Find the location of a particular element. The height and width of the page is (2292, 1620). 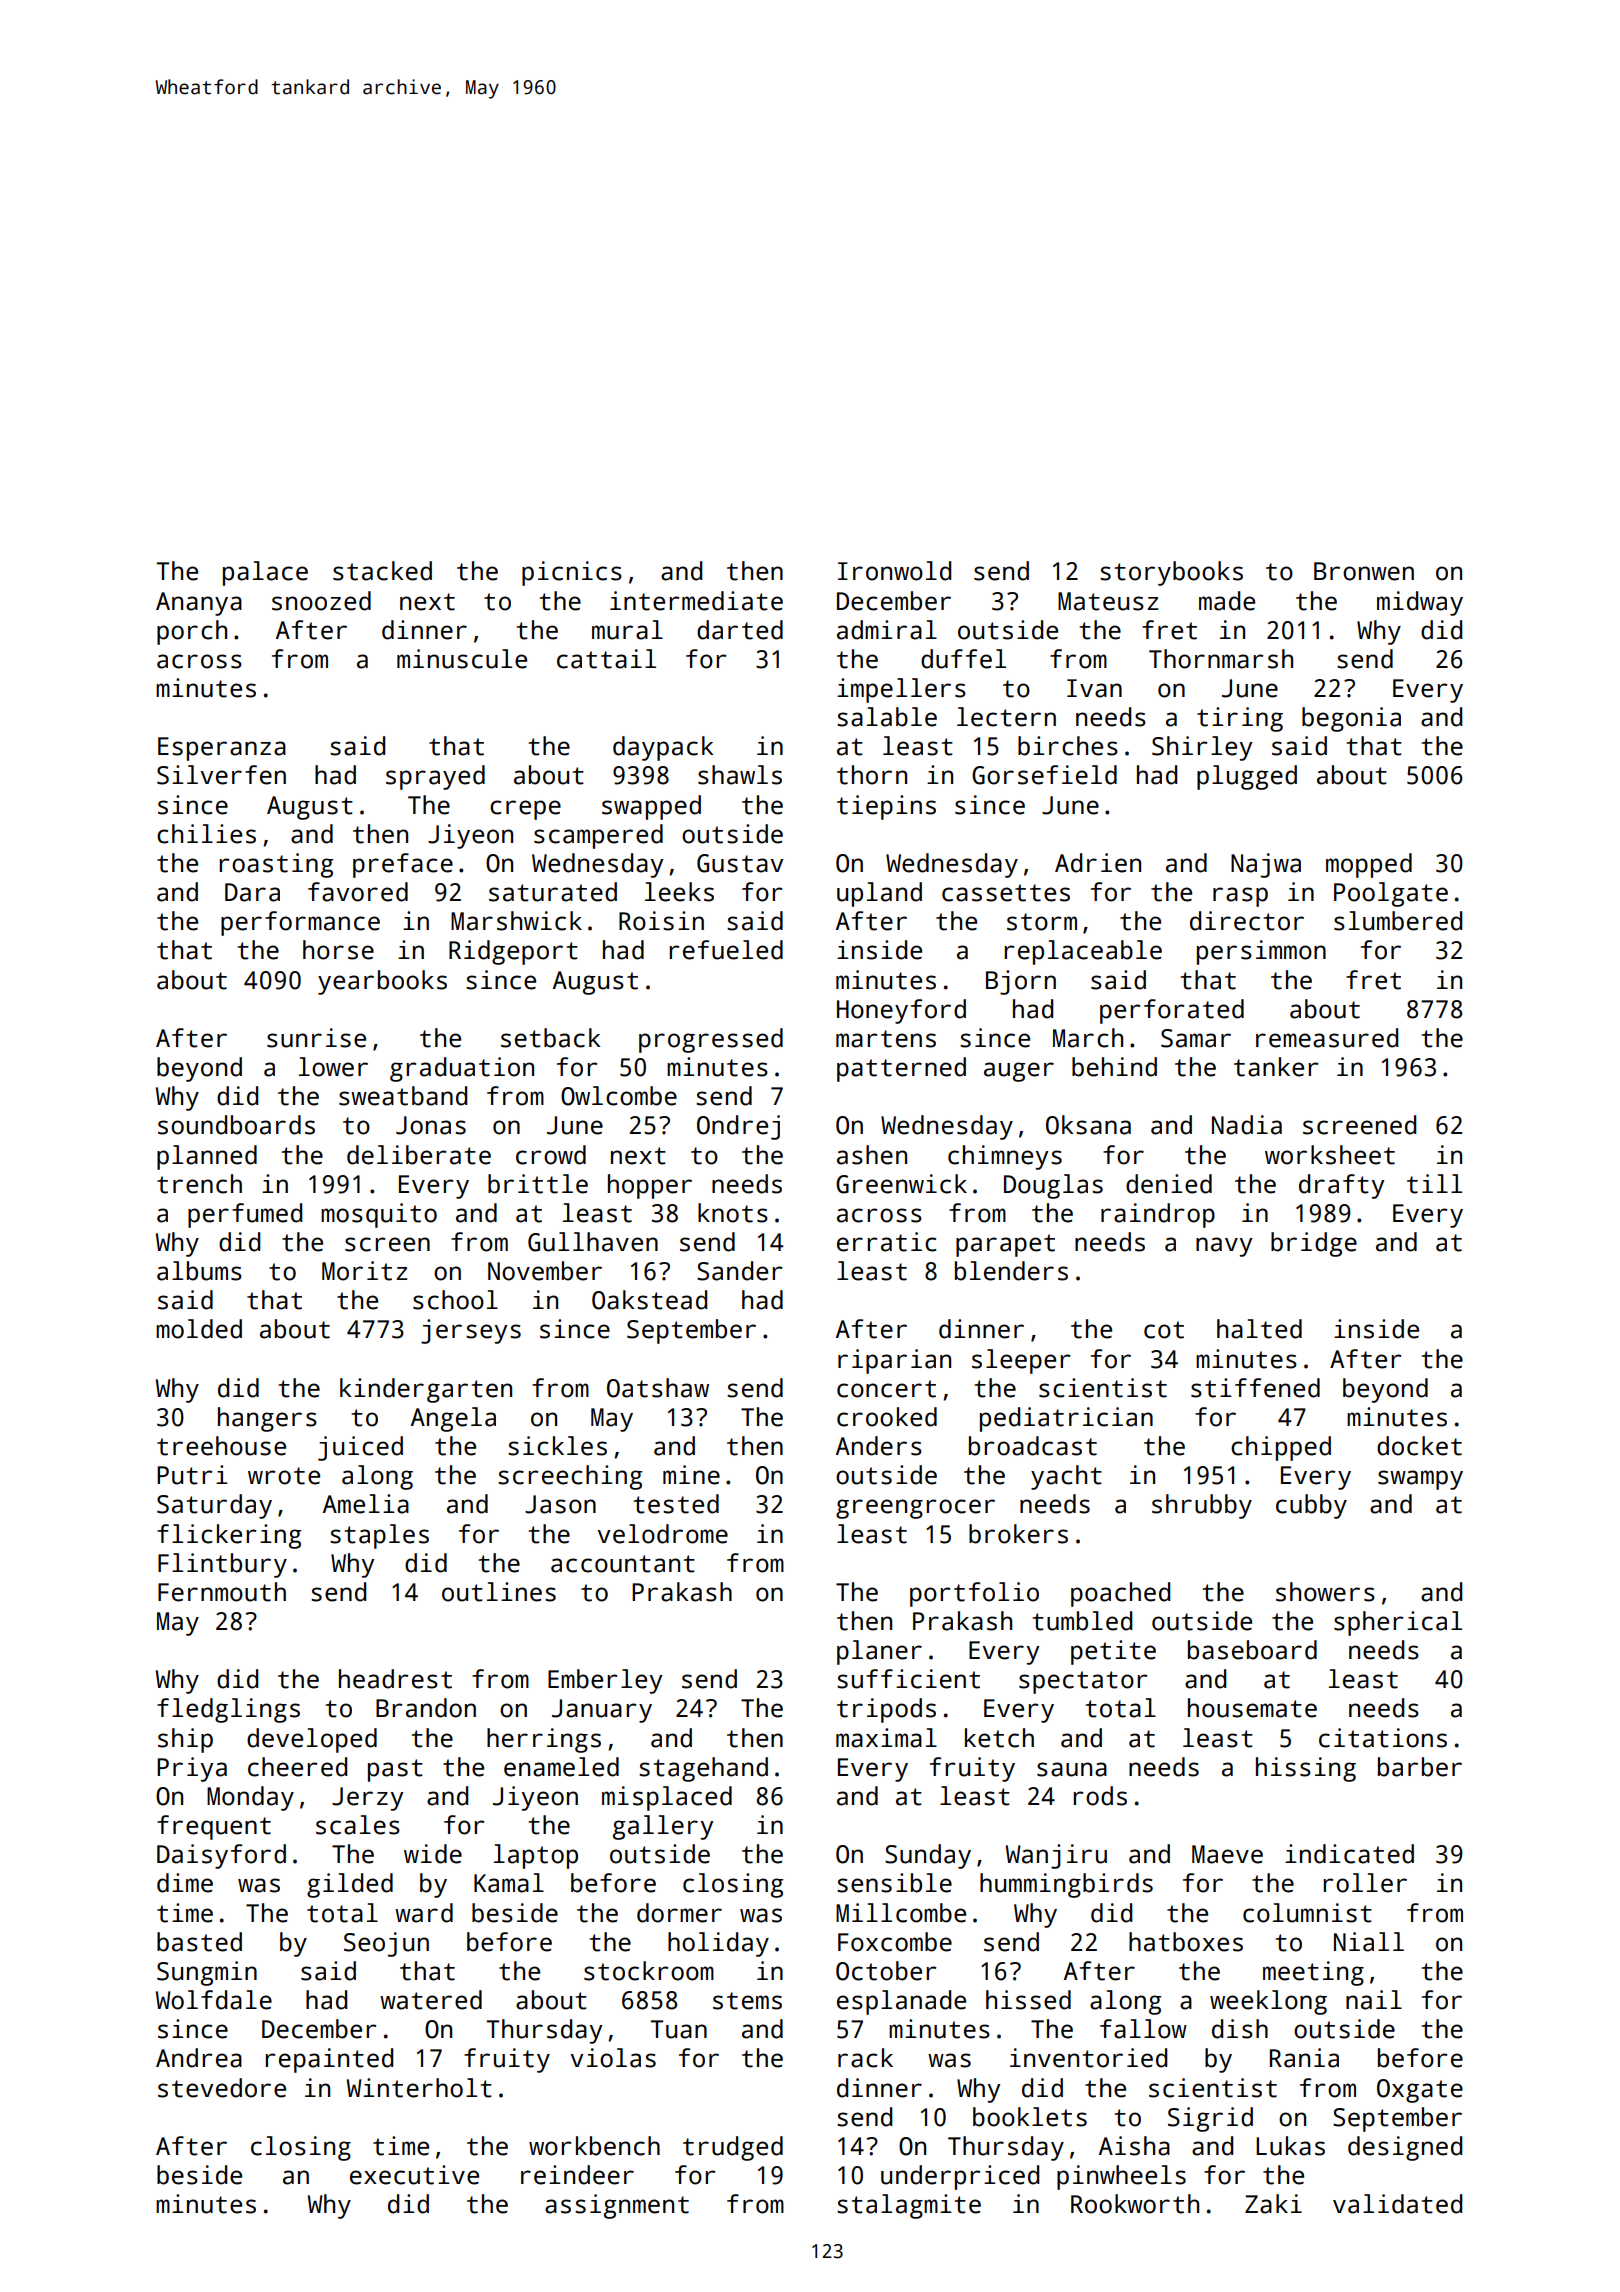

storybooks is located at coordinates (1171, 573).
